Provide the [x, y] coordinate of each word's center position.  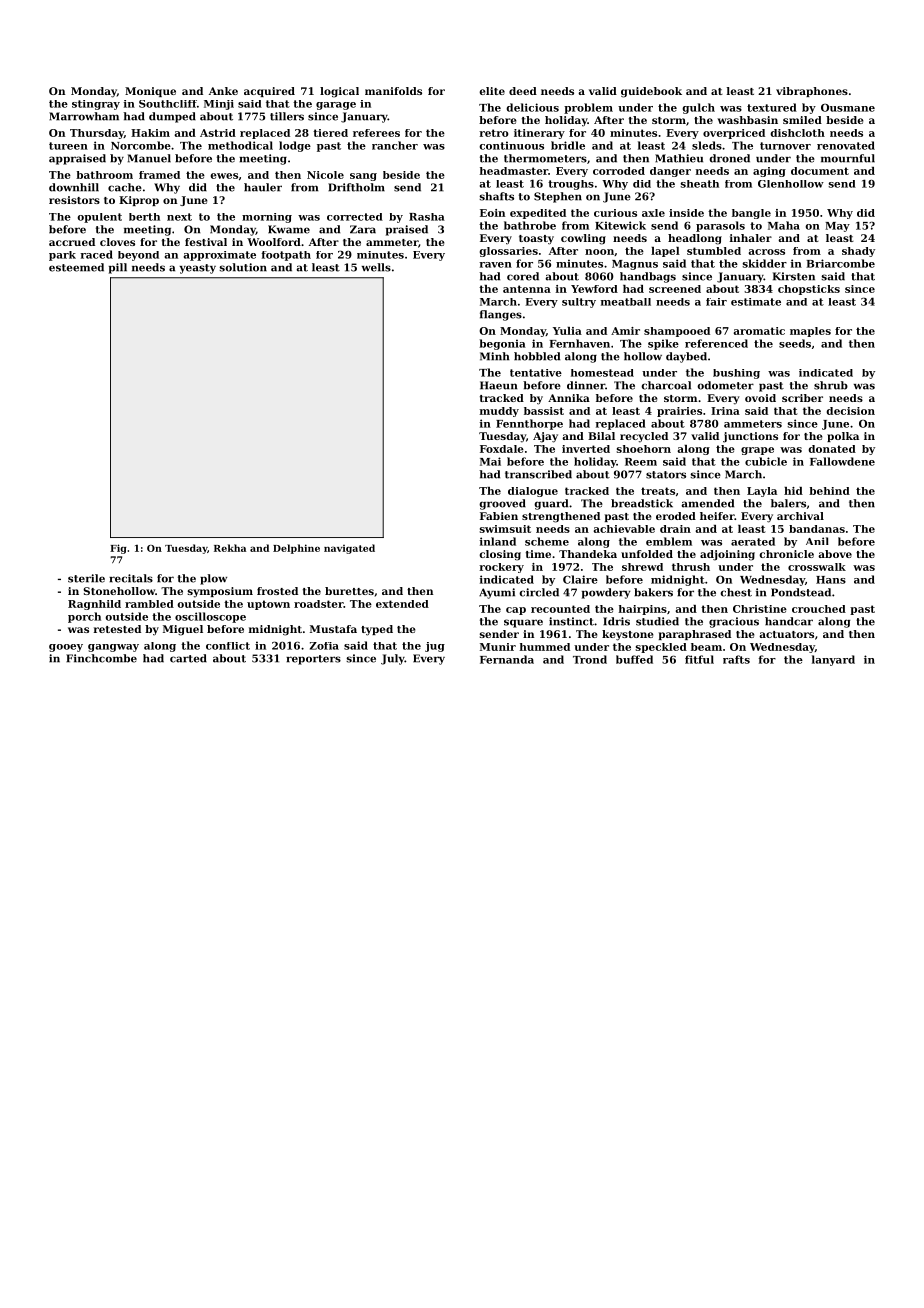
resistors [74, 200]
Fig [118, 549]
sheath [699, 184]
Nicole [325, 175]
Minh [494, 356]
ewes [224, 176]
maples [810, 332]
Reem [641, 462]
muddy [499, 412]
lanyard [833, 660]
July [393, 659]
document [820, 171]
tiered [330, 133]
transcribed [538, 474]
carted [188, 658]
